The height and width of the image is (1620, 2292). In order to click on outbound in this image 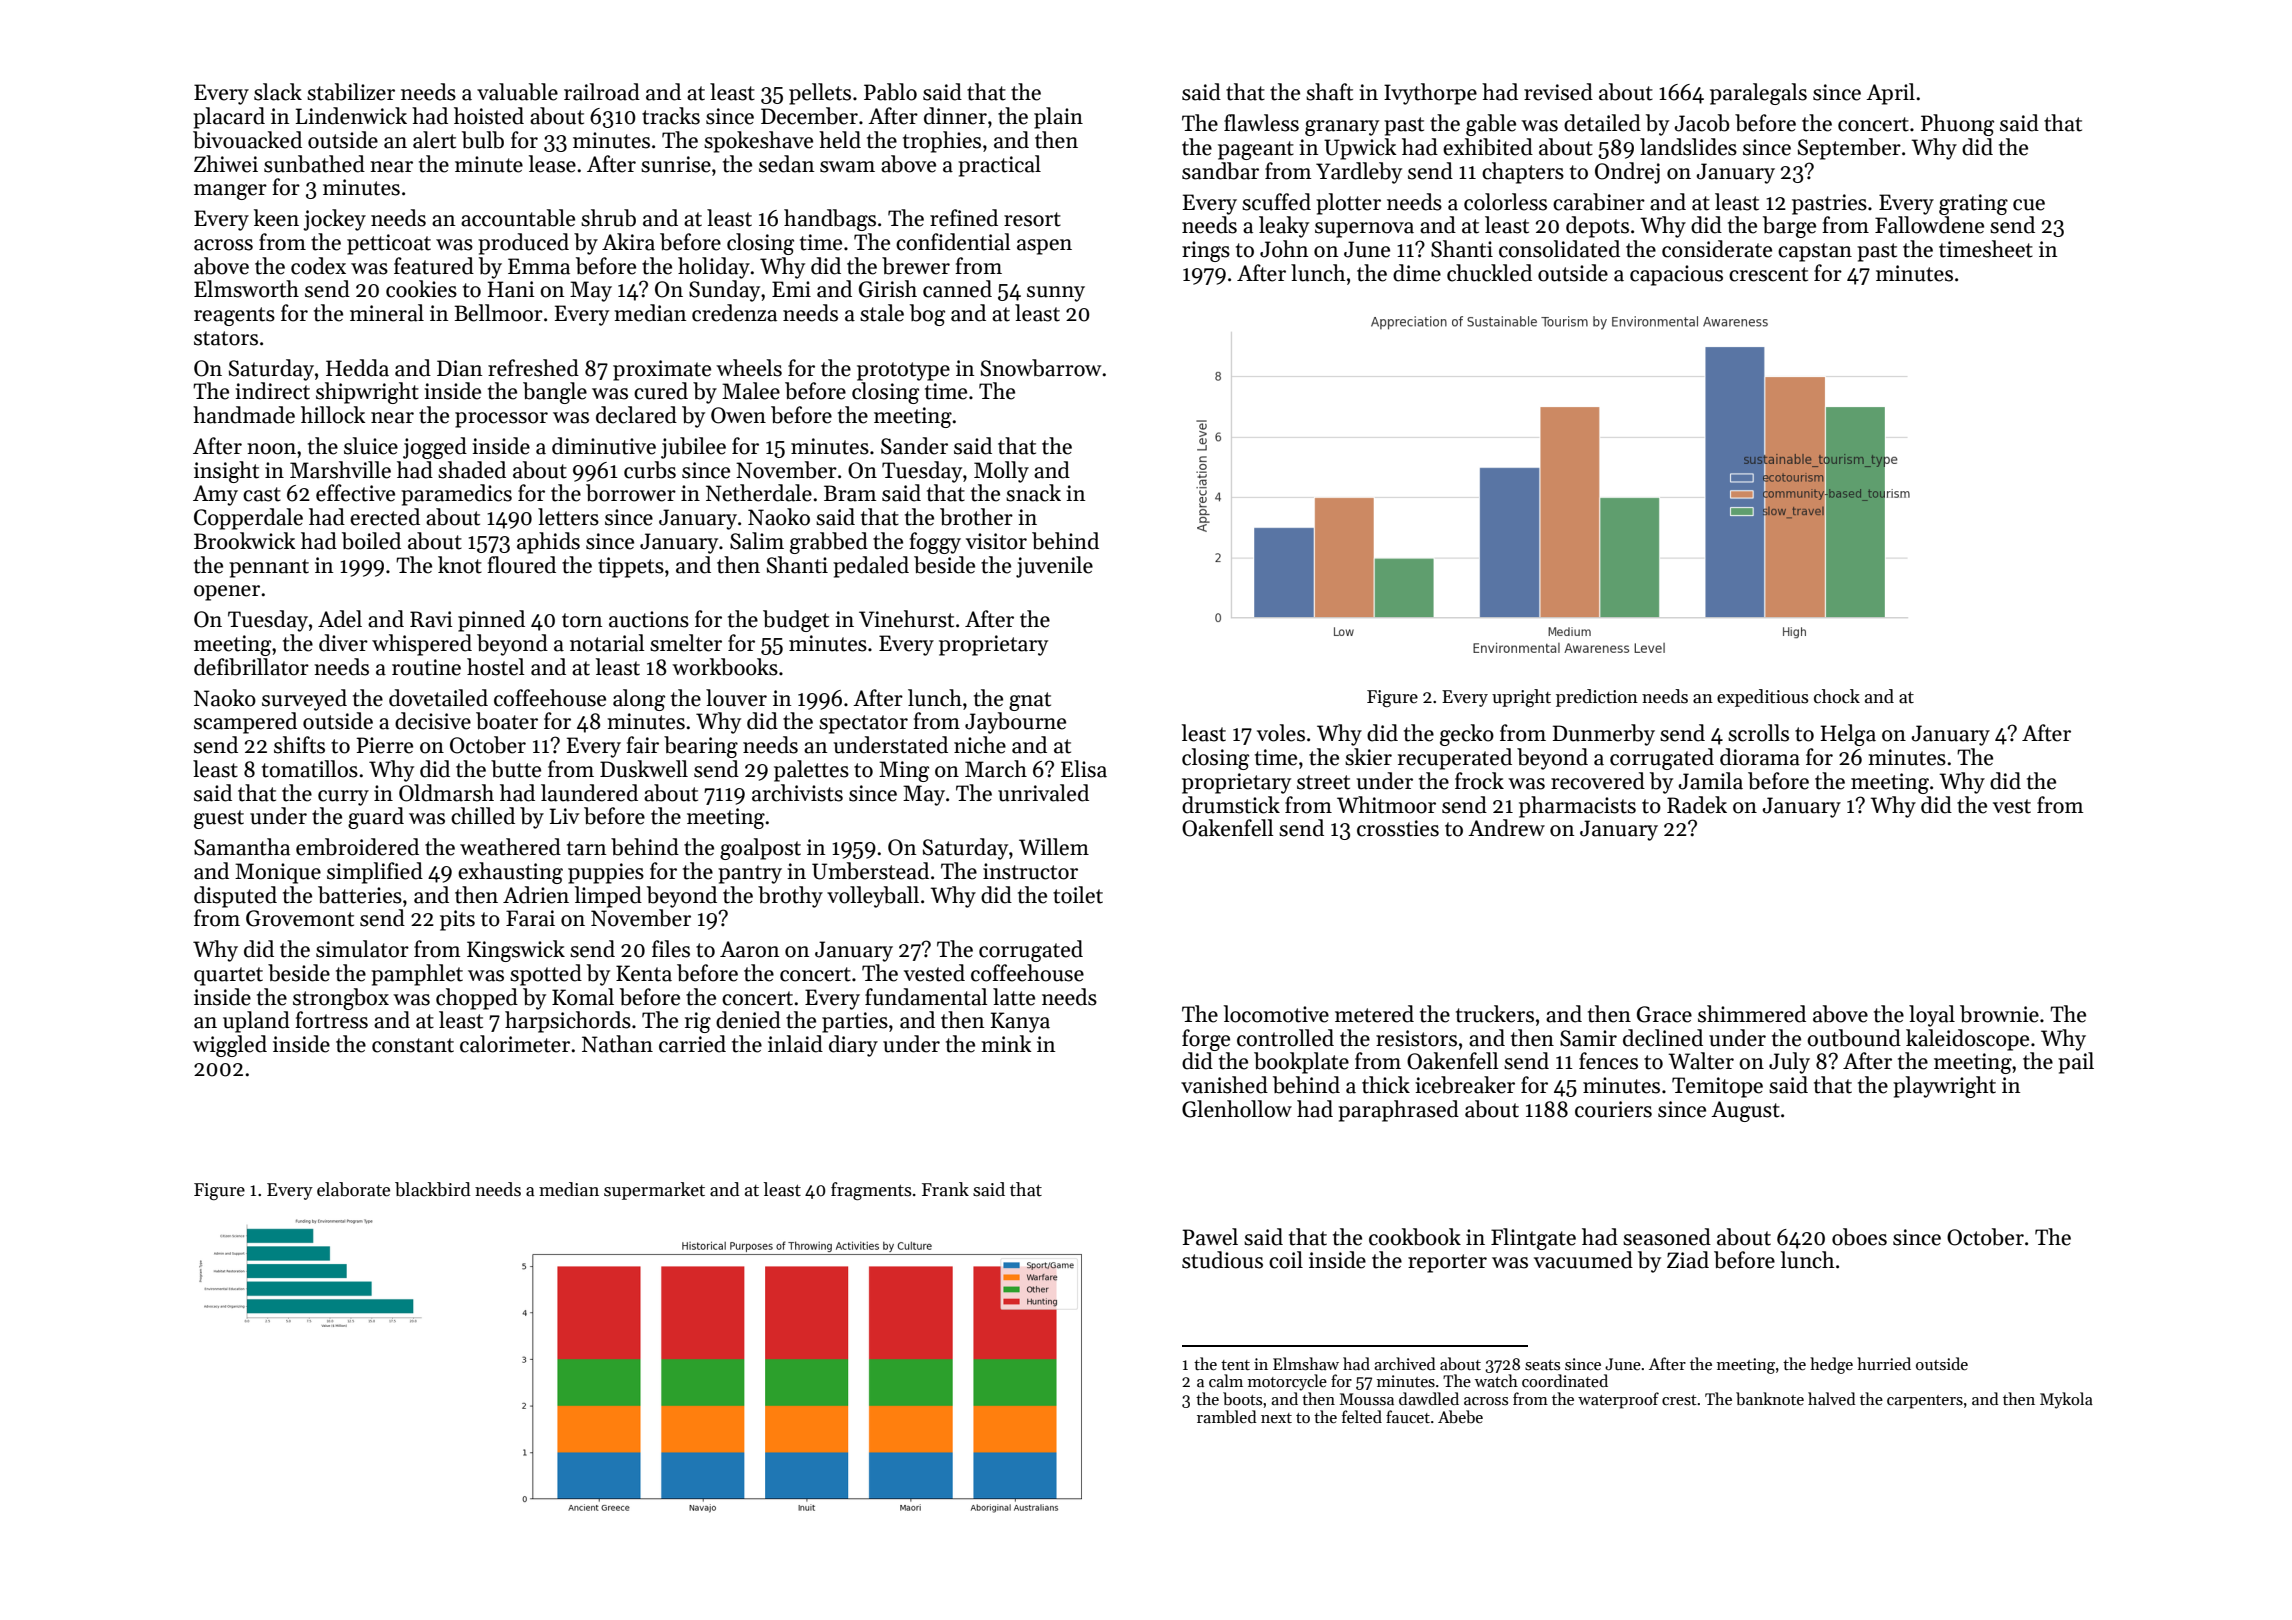, I will do `click(1854, 1038)`.
